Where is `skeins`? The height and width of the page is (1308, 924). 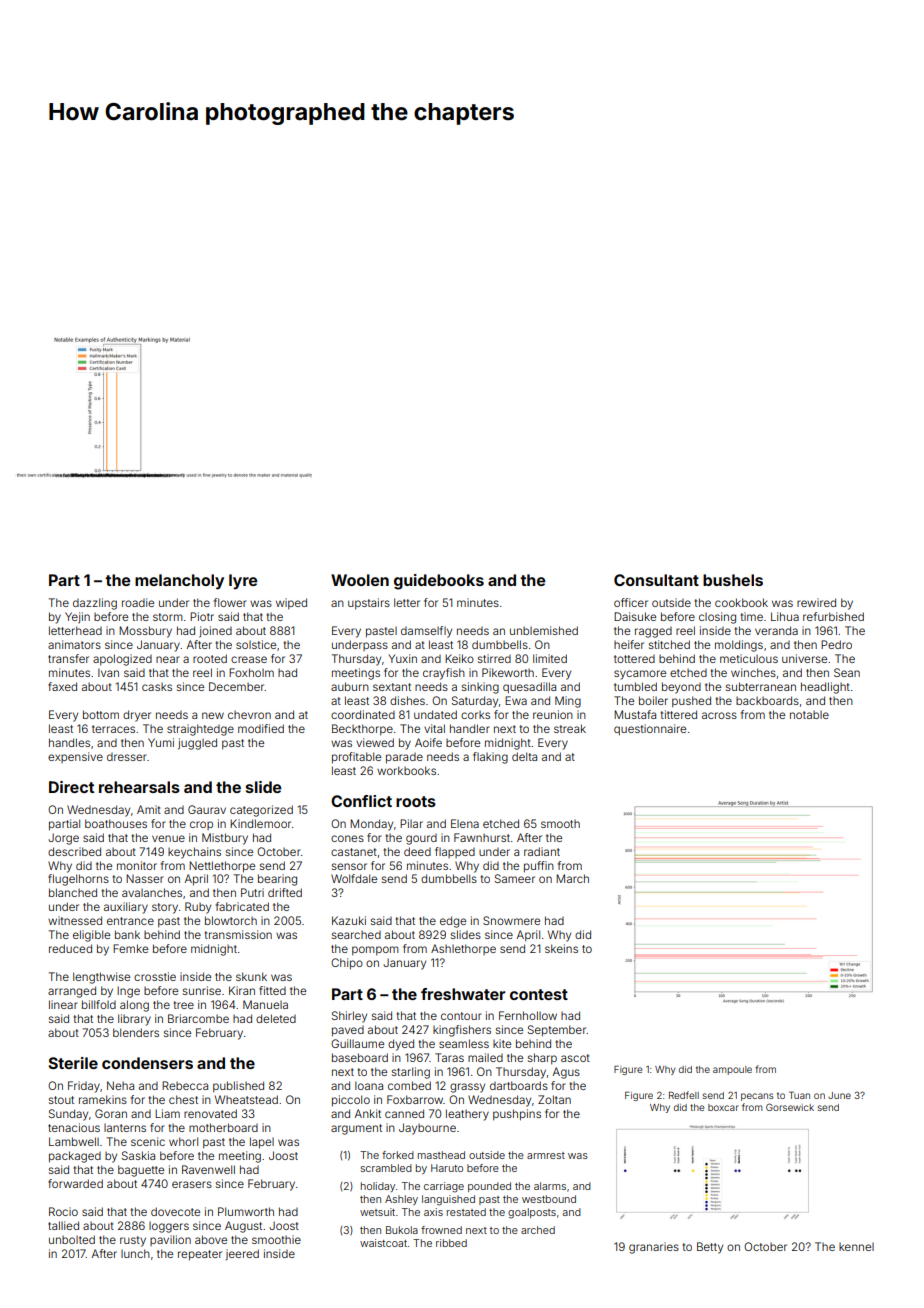
skeins is located at coordinates (561, 948).
